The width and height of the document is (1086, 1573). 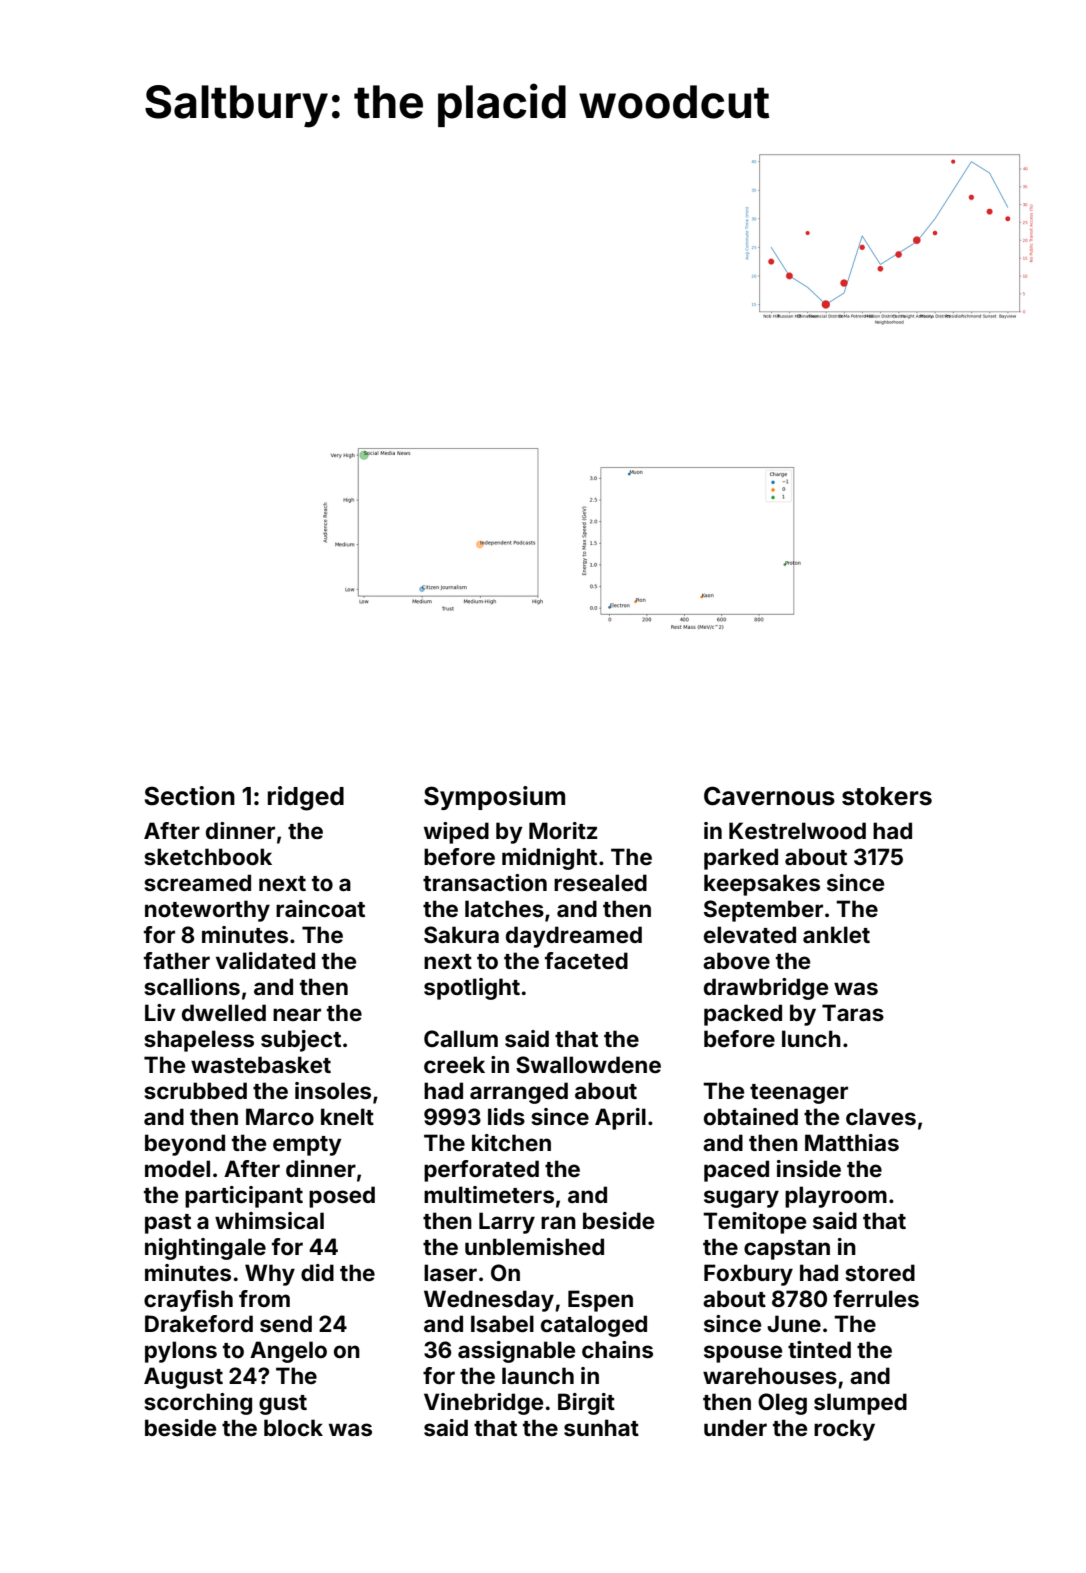 I want to click on wiped, so click(x=456, y=833).
